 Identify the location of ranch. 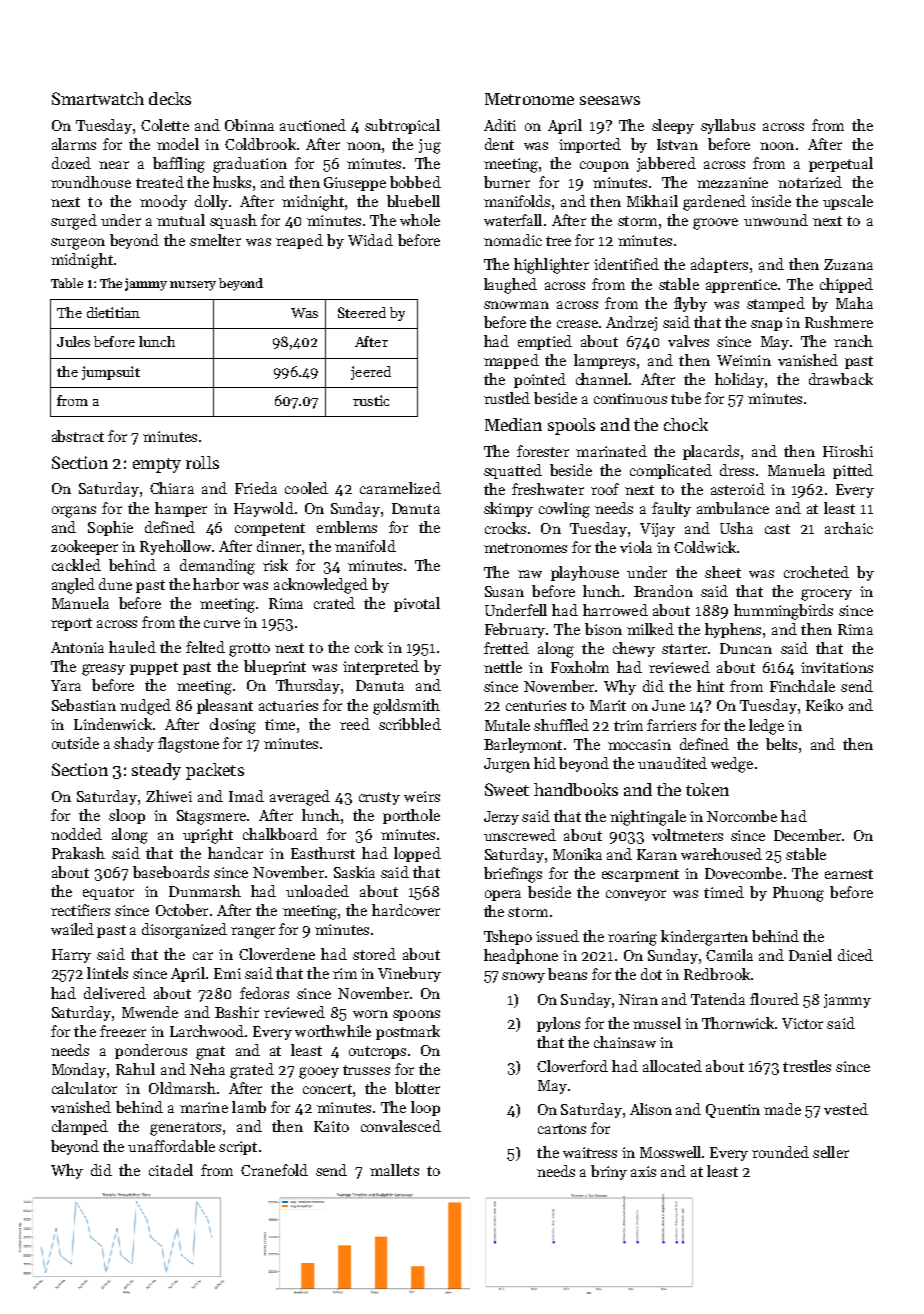
(853, 341).
